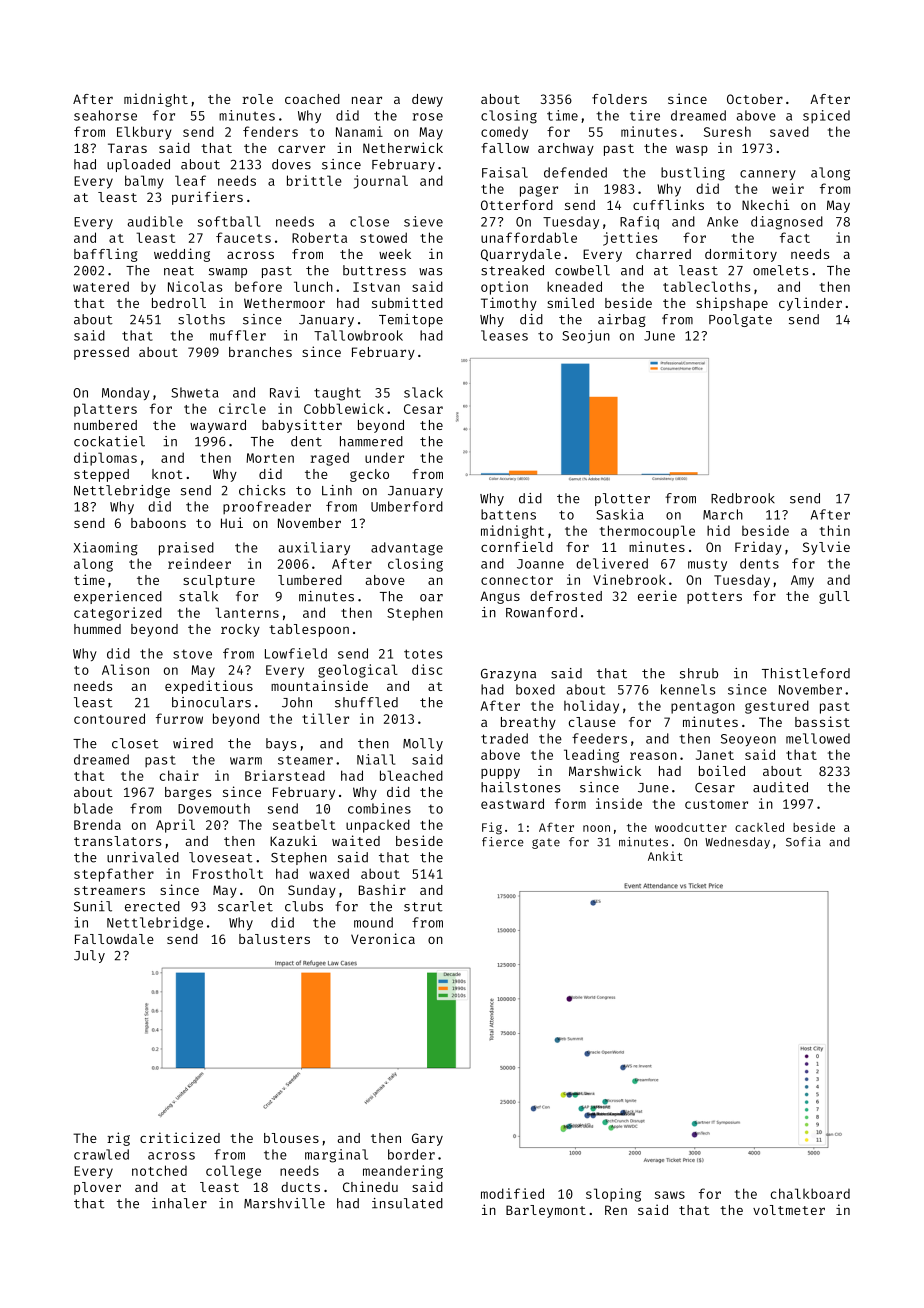 This document has width=924, height=1308. What do you see at coordinates (106, 255) in the document?
I see `baffling` at bounding box center [106, 255].
